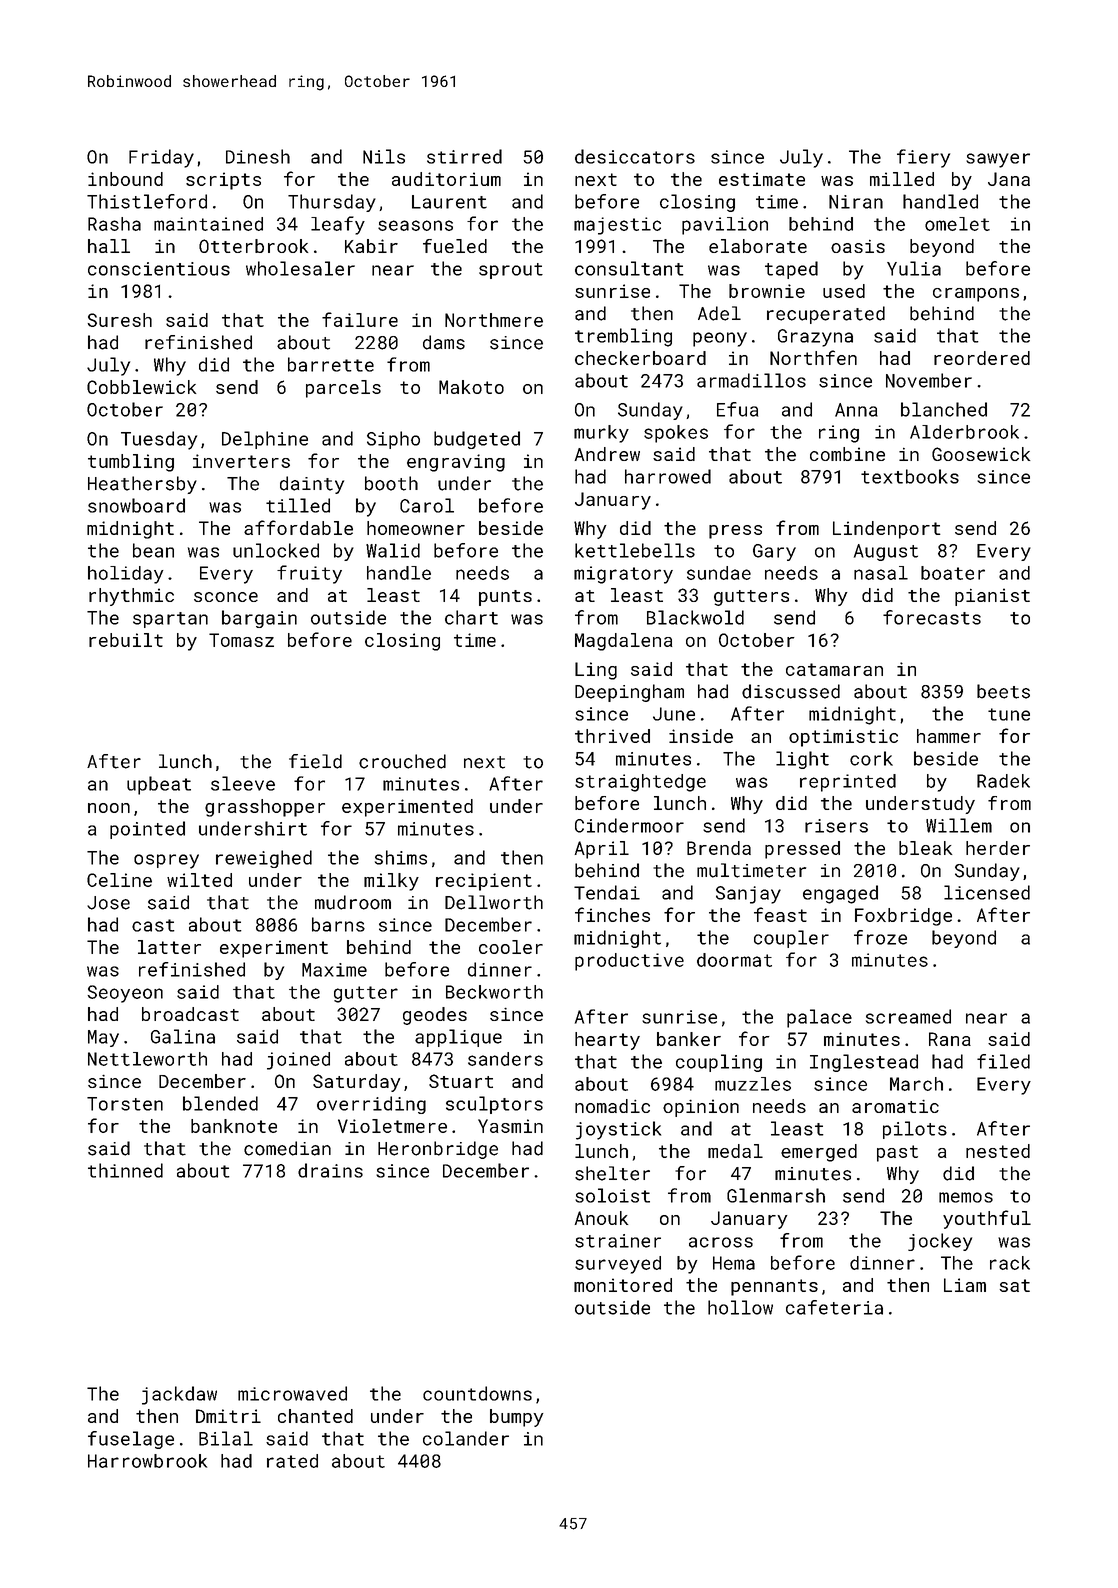  I want to click on licensed, so click(987, 892).
